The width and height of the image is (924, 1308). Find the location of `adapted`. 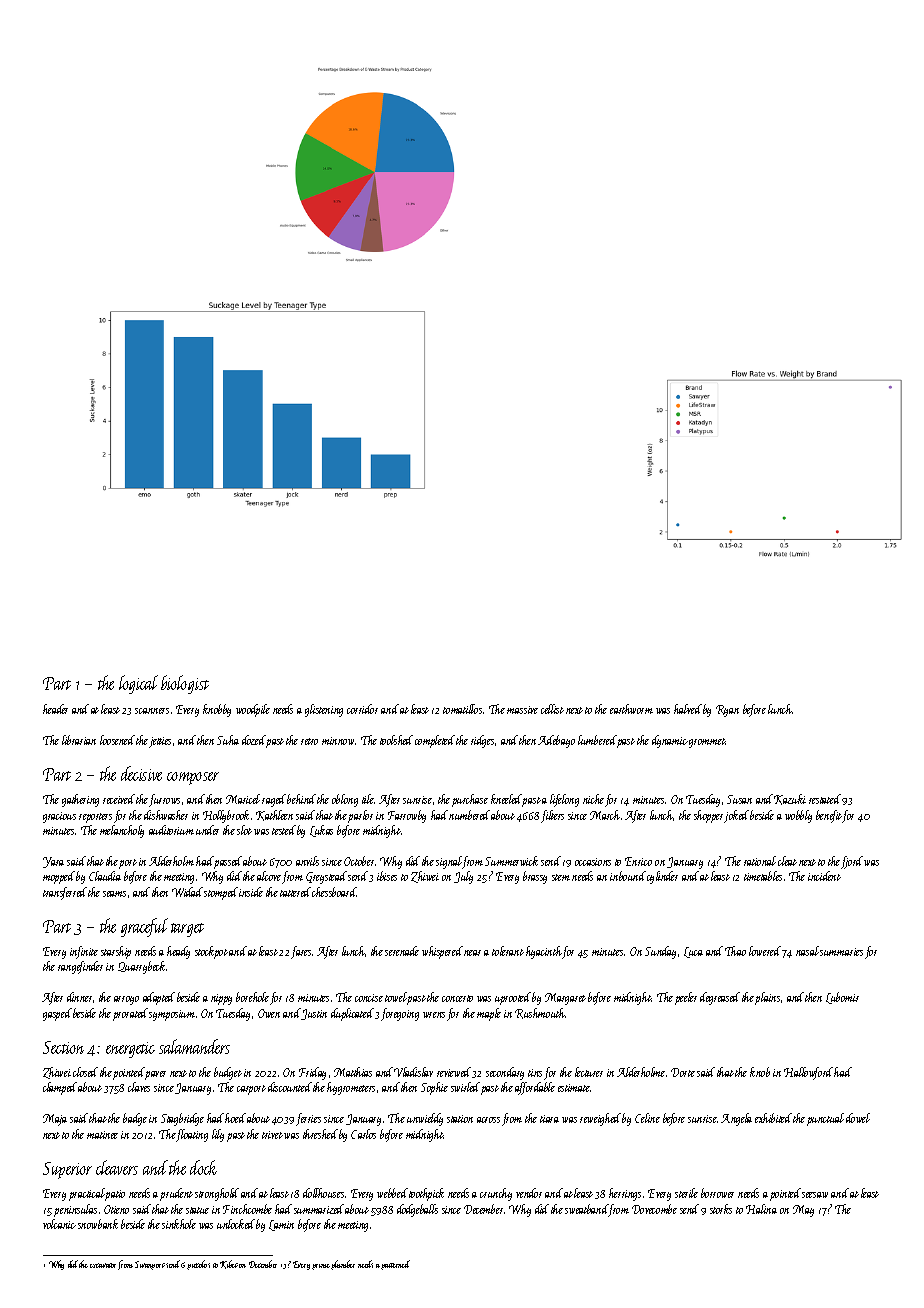

adapted is located at coordinates (159, 998).
